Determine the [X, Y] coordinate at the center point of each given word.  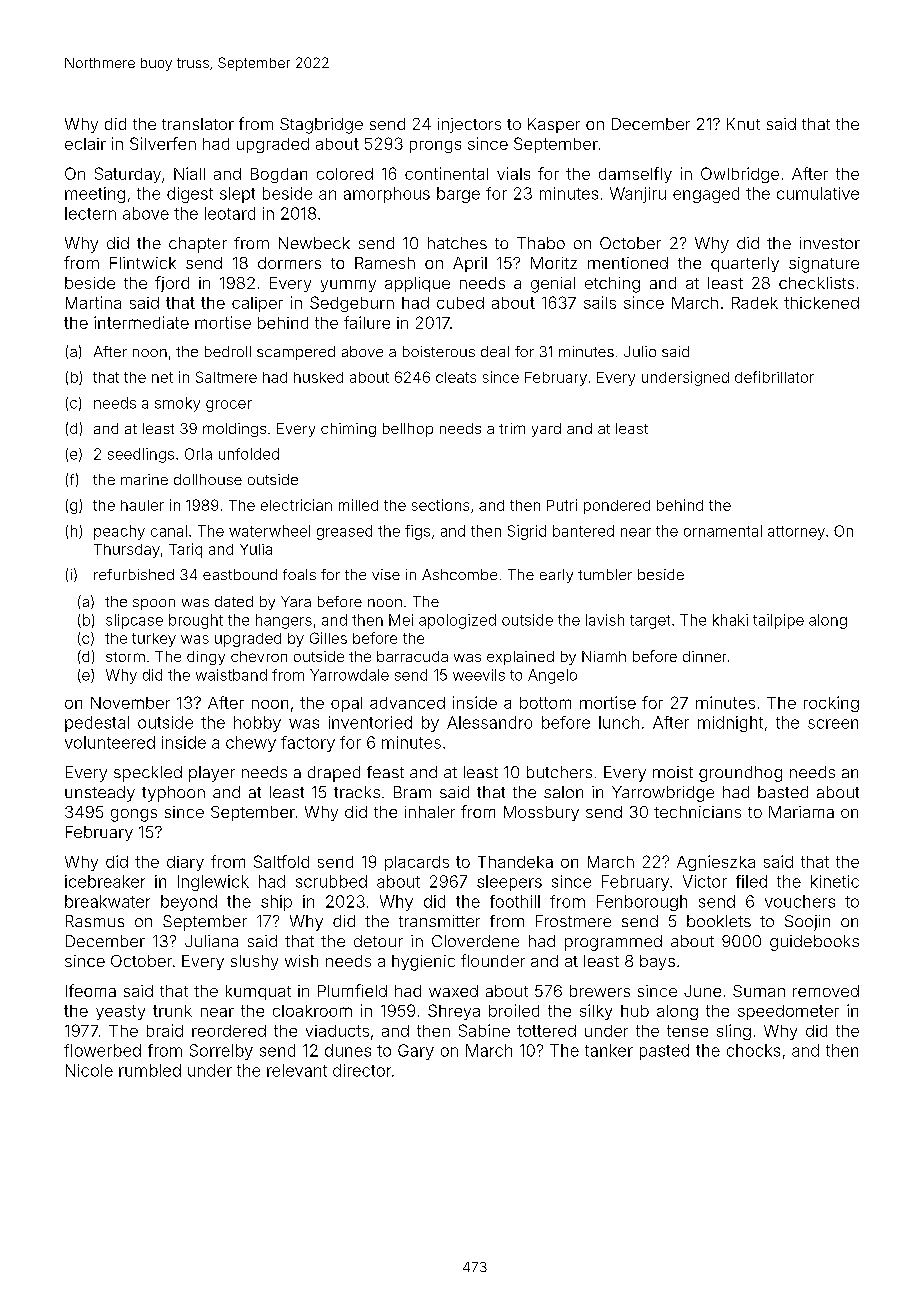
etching [612, 285]
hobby [257, 724]
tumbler [605, 574]
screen [833, 724]
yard [546, 430]
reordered [229, 1031]
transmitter [439, 921]
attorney [796, 533]
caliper [257, 304]
